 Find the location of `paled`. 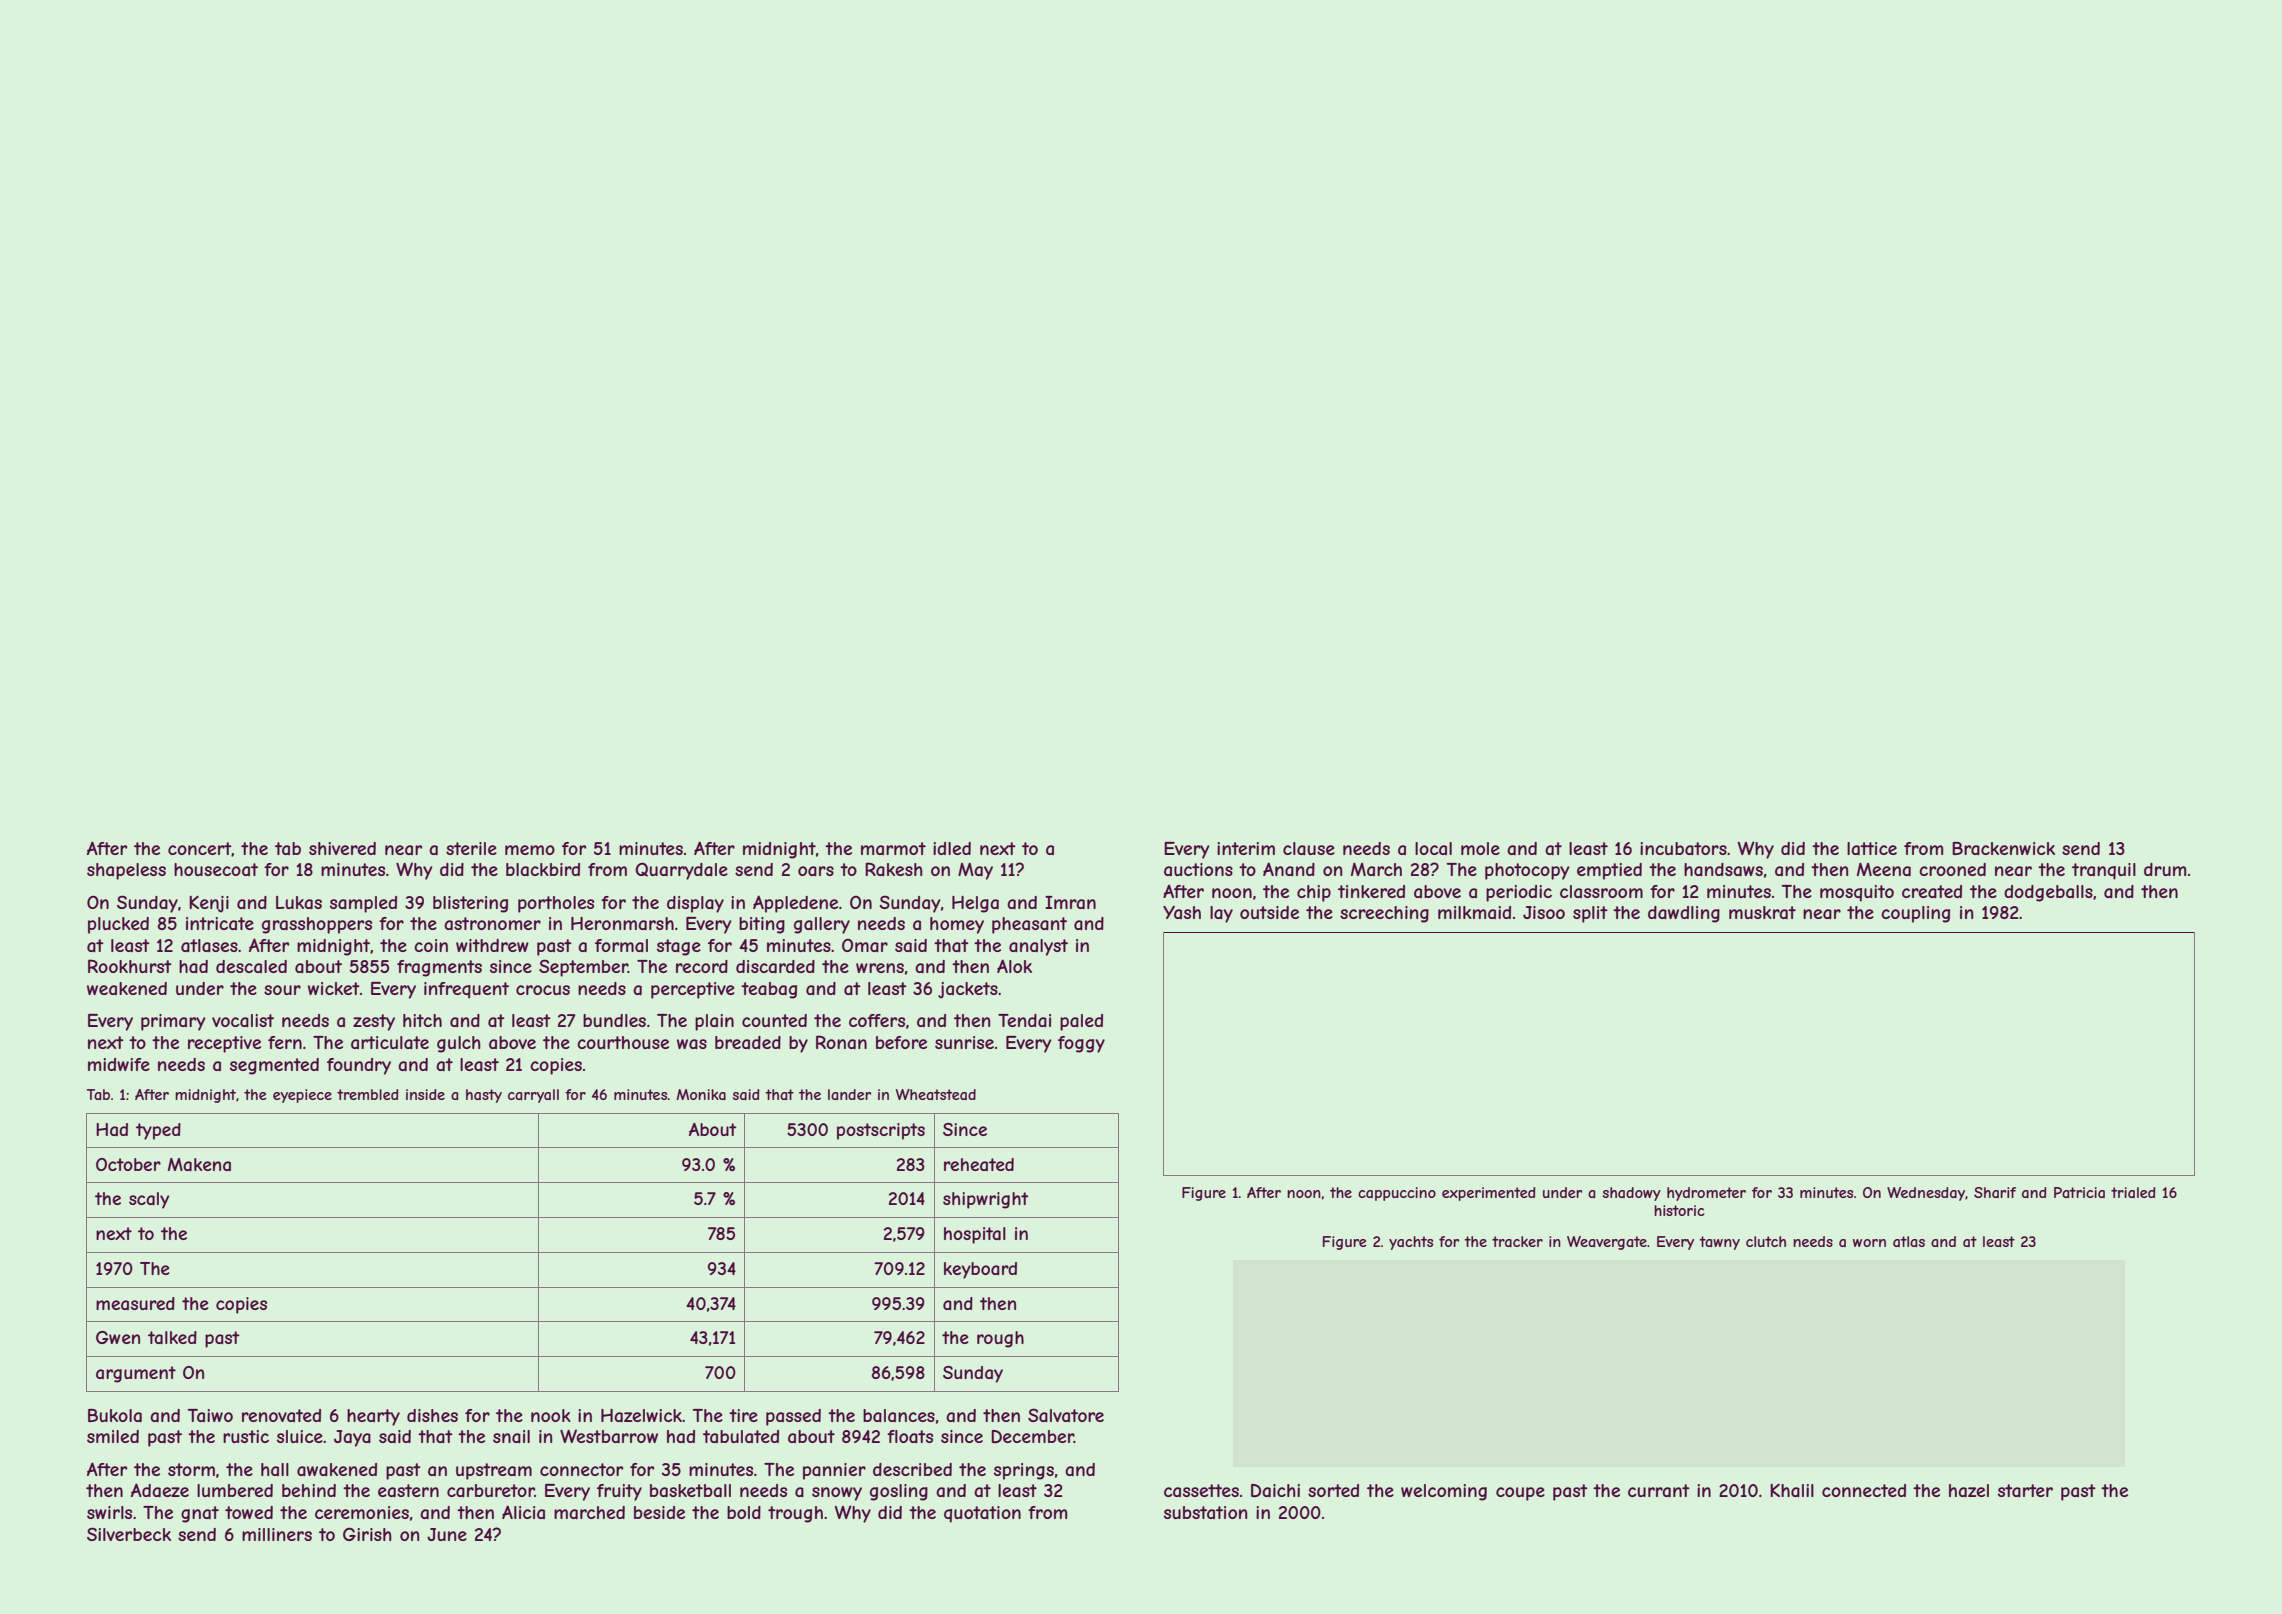

paled is located at coordinates (1081, 1022).
